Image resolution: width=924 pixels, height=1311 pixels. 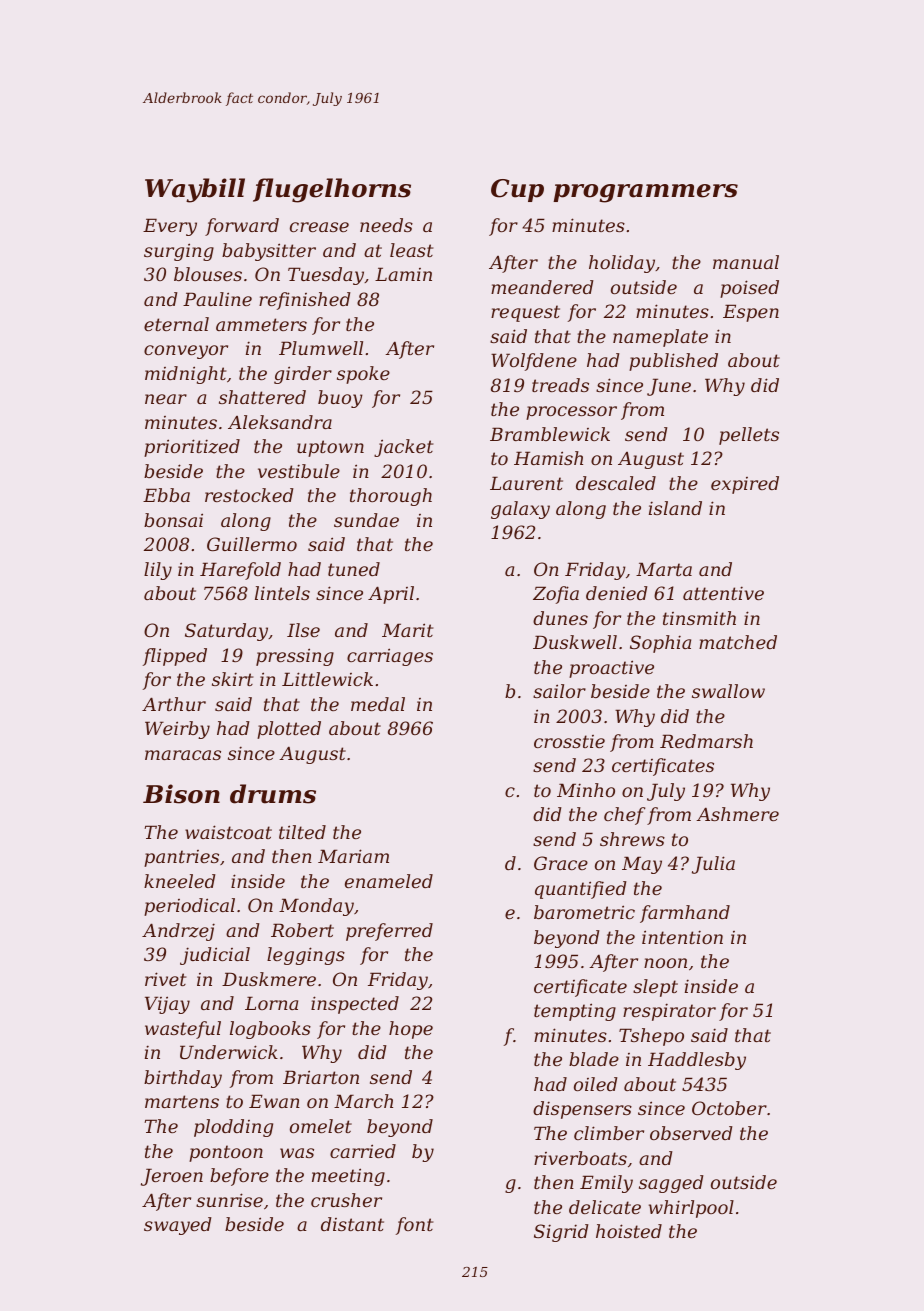 I want to click on proactive, so click(x=611, y=669).
